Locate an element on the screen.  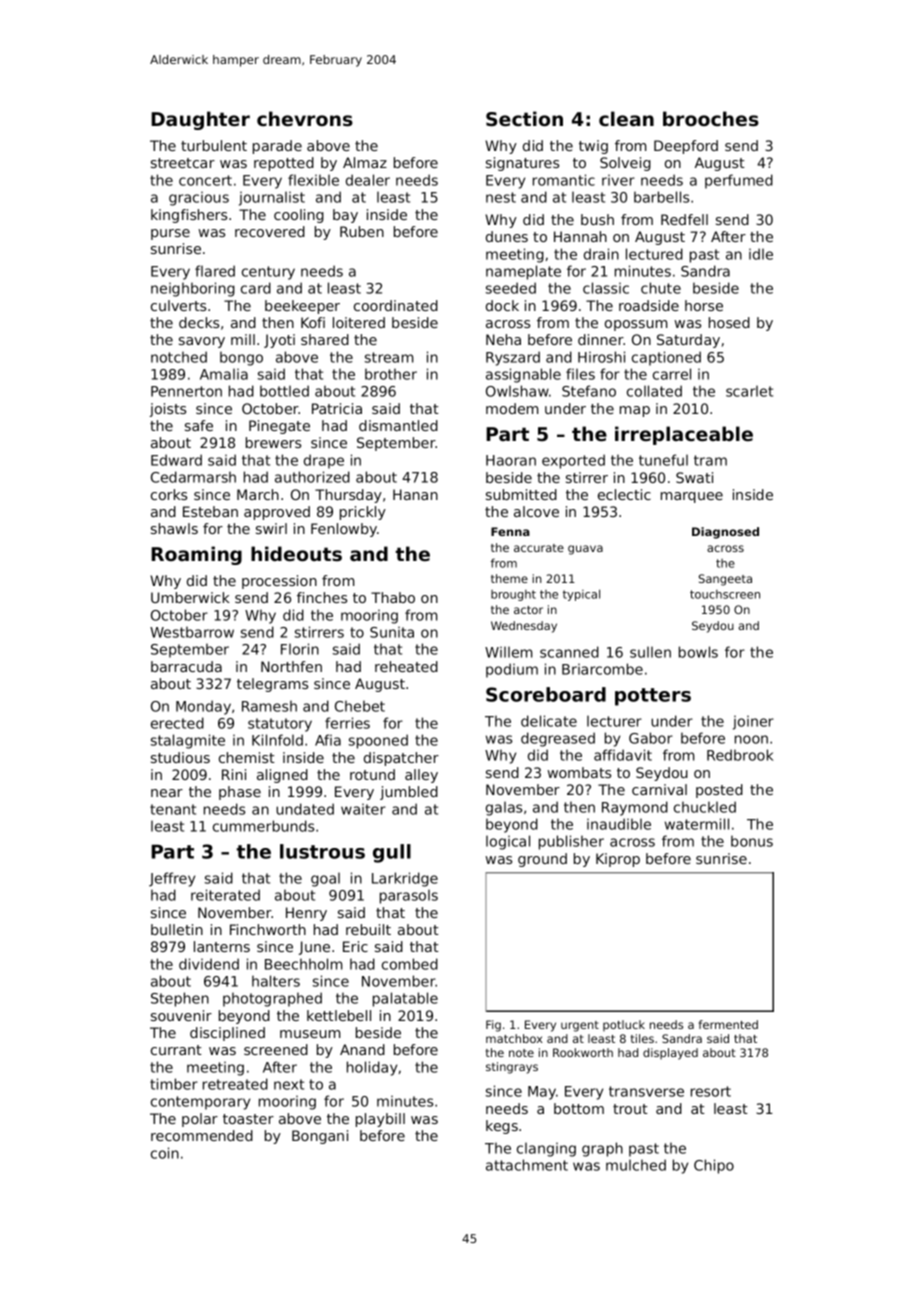
Daughter is located at coordinates (200, 120).
